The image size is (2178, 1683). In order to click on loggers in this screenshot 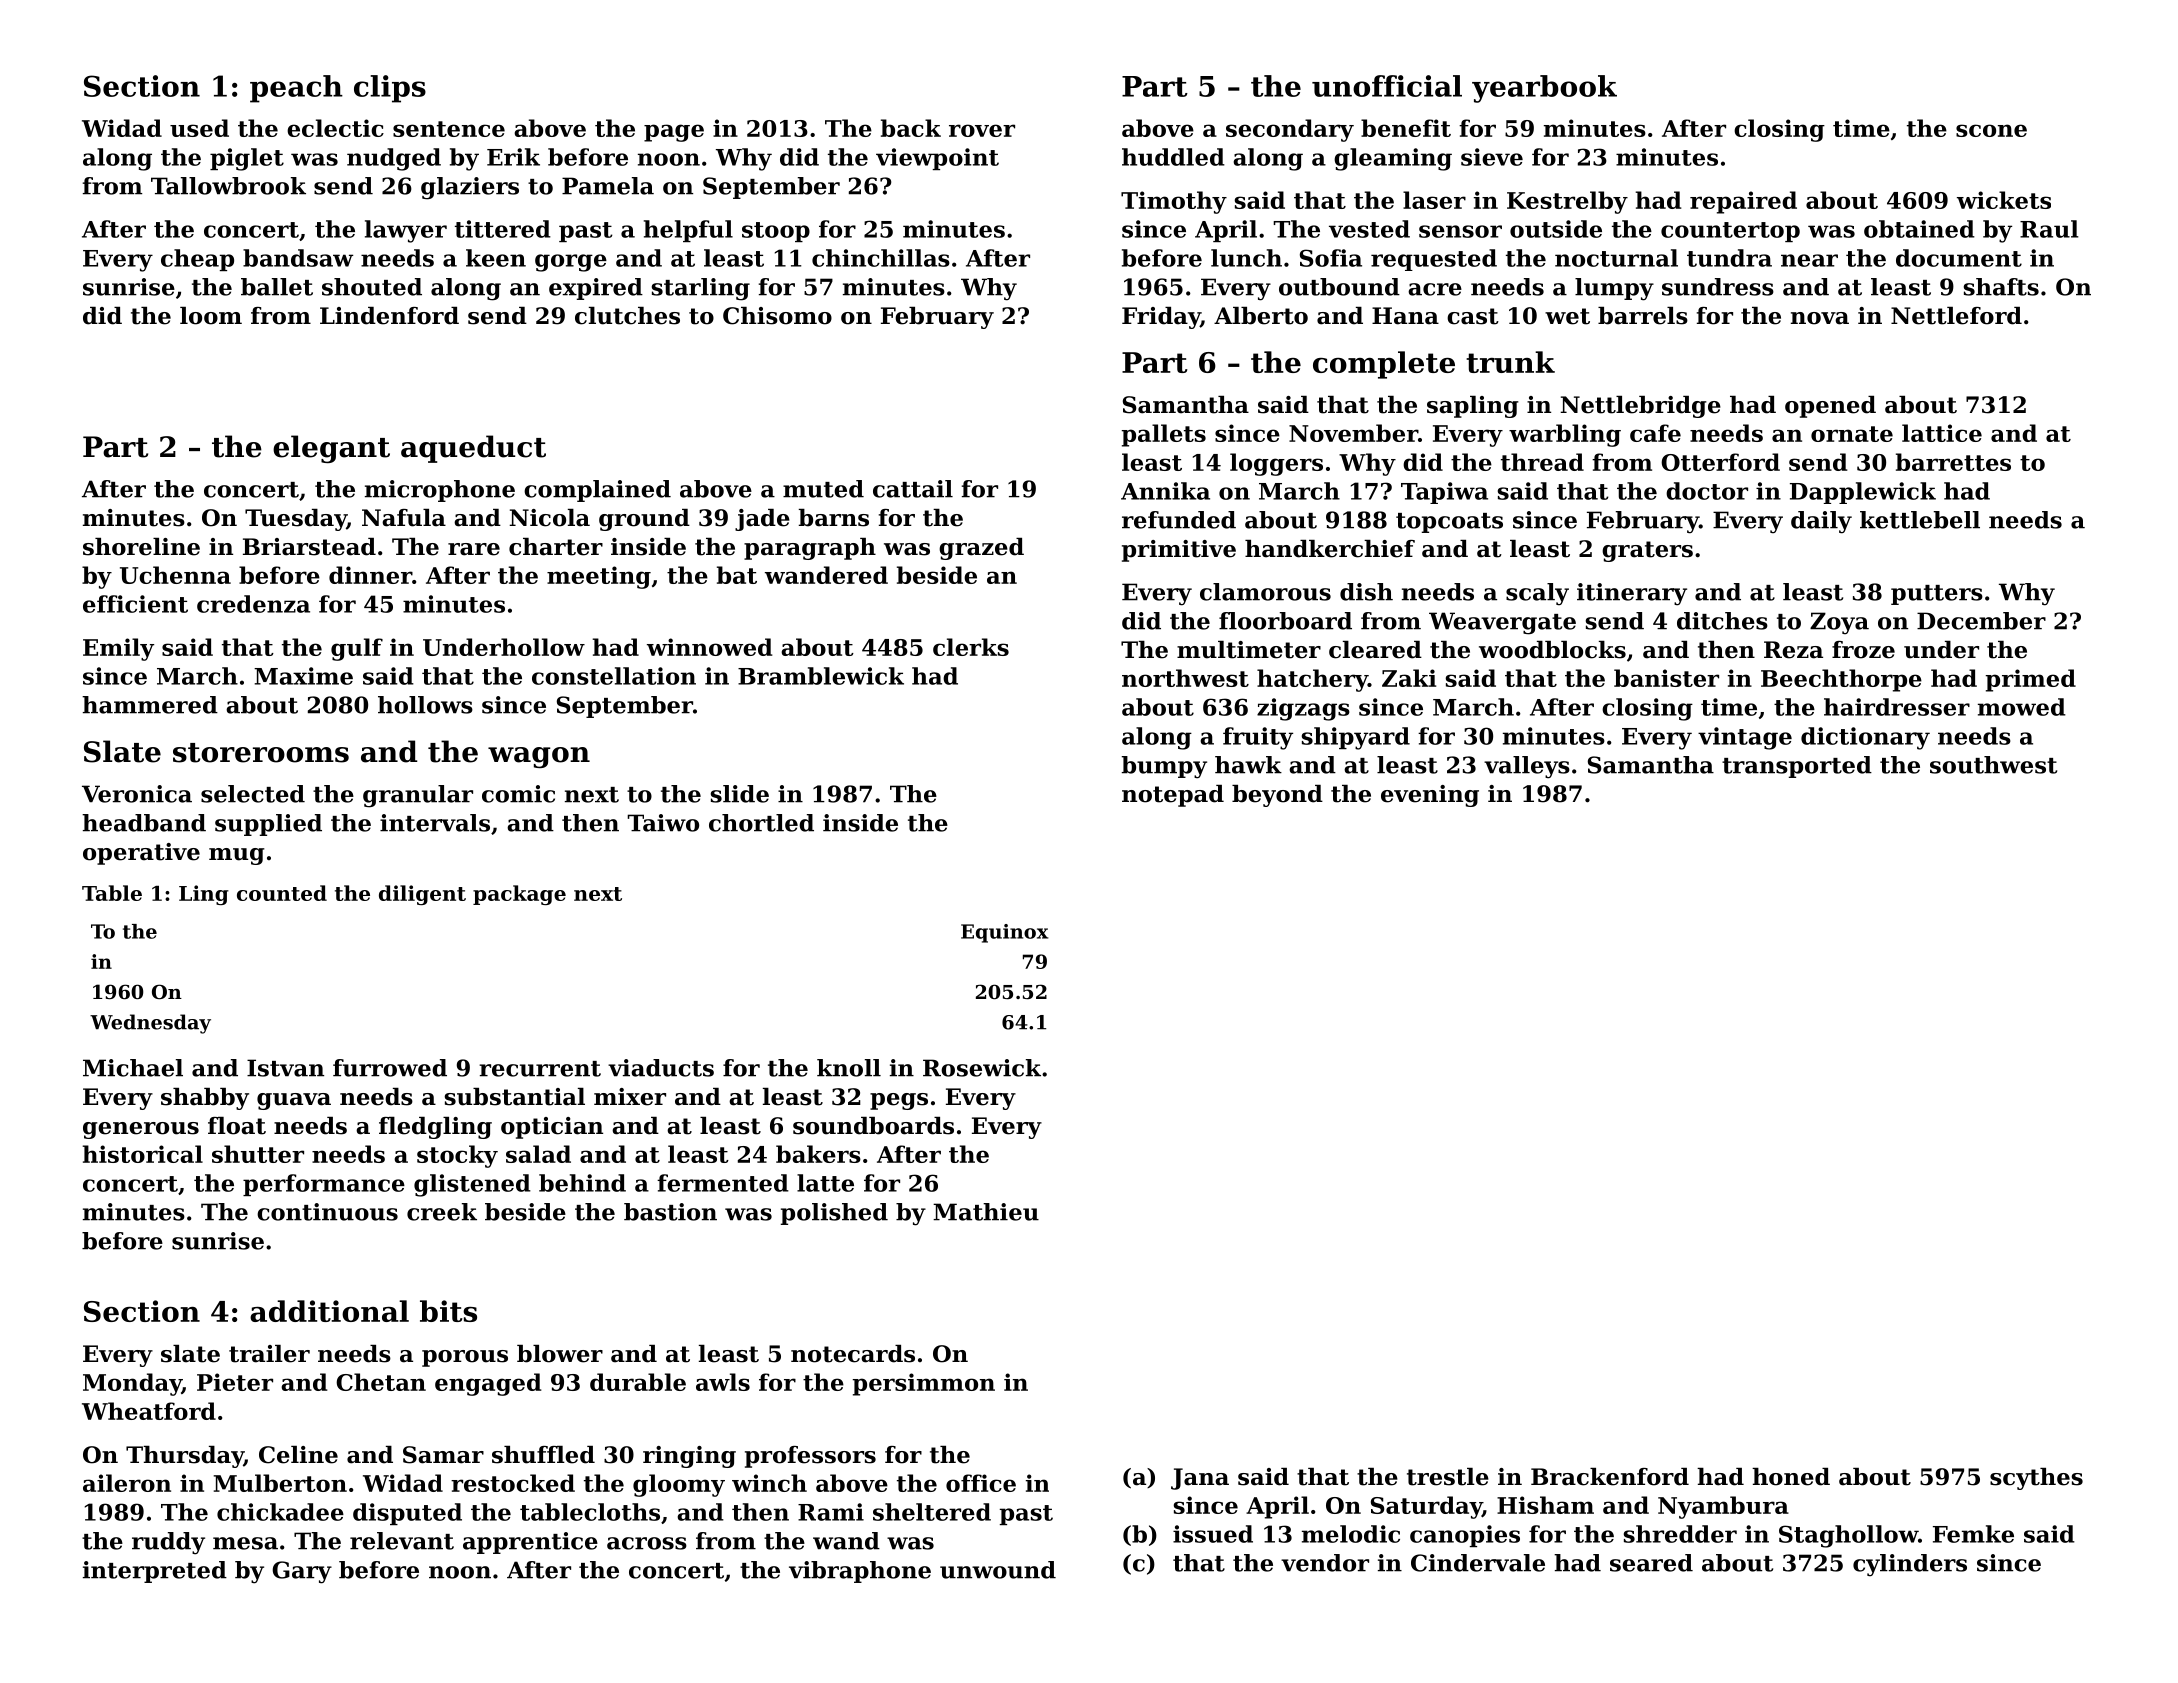, I will do `click(1276, 464)`.
